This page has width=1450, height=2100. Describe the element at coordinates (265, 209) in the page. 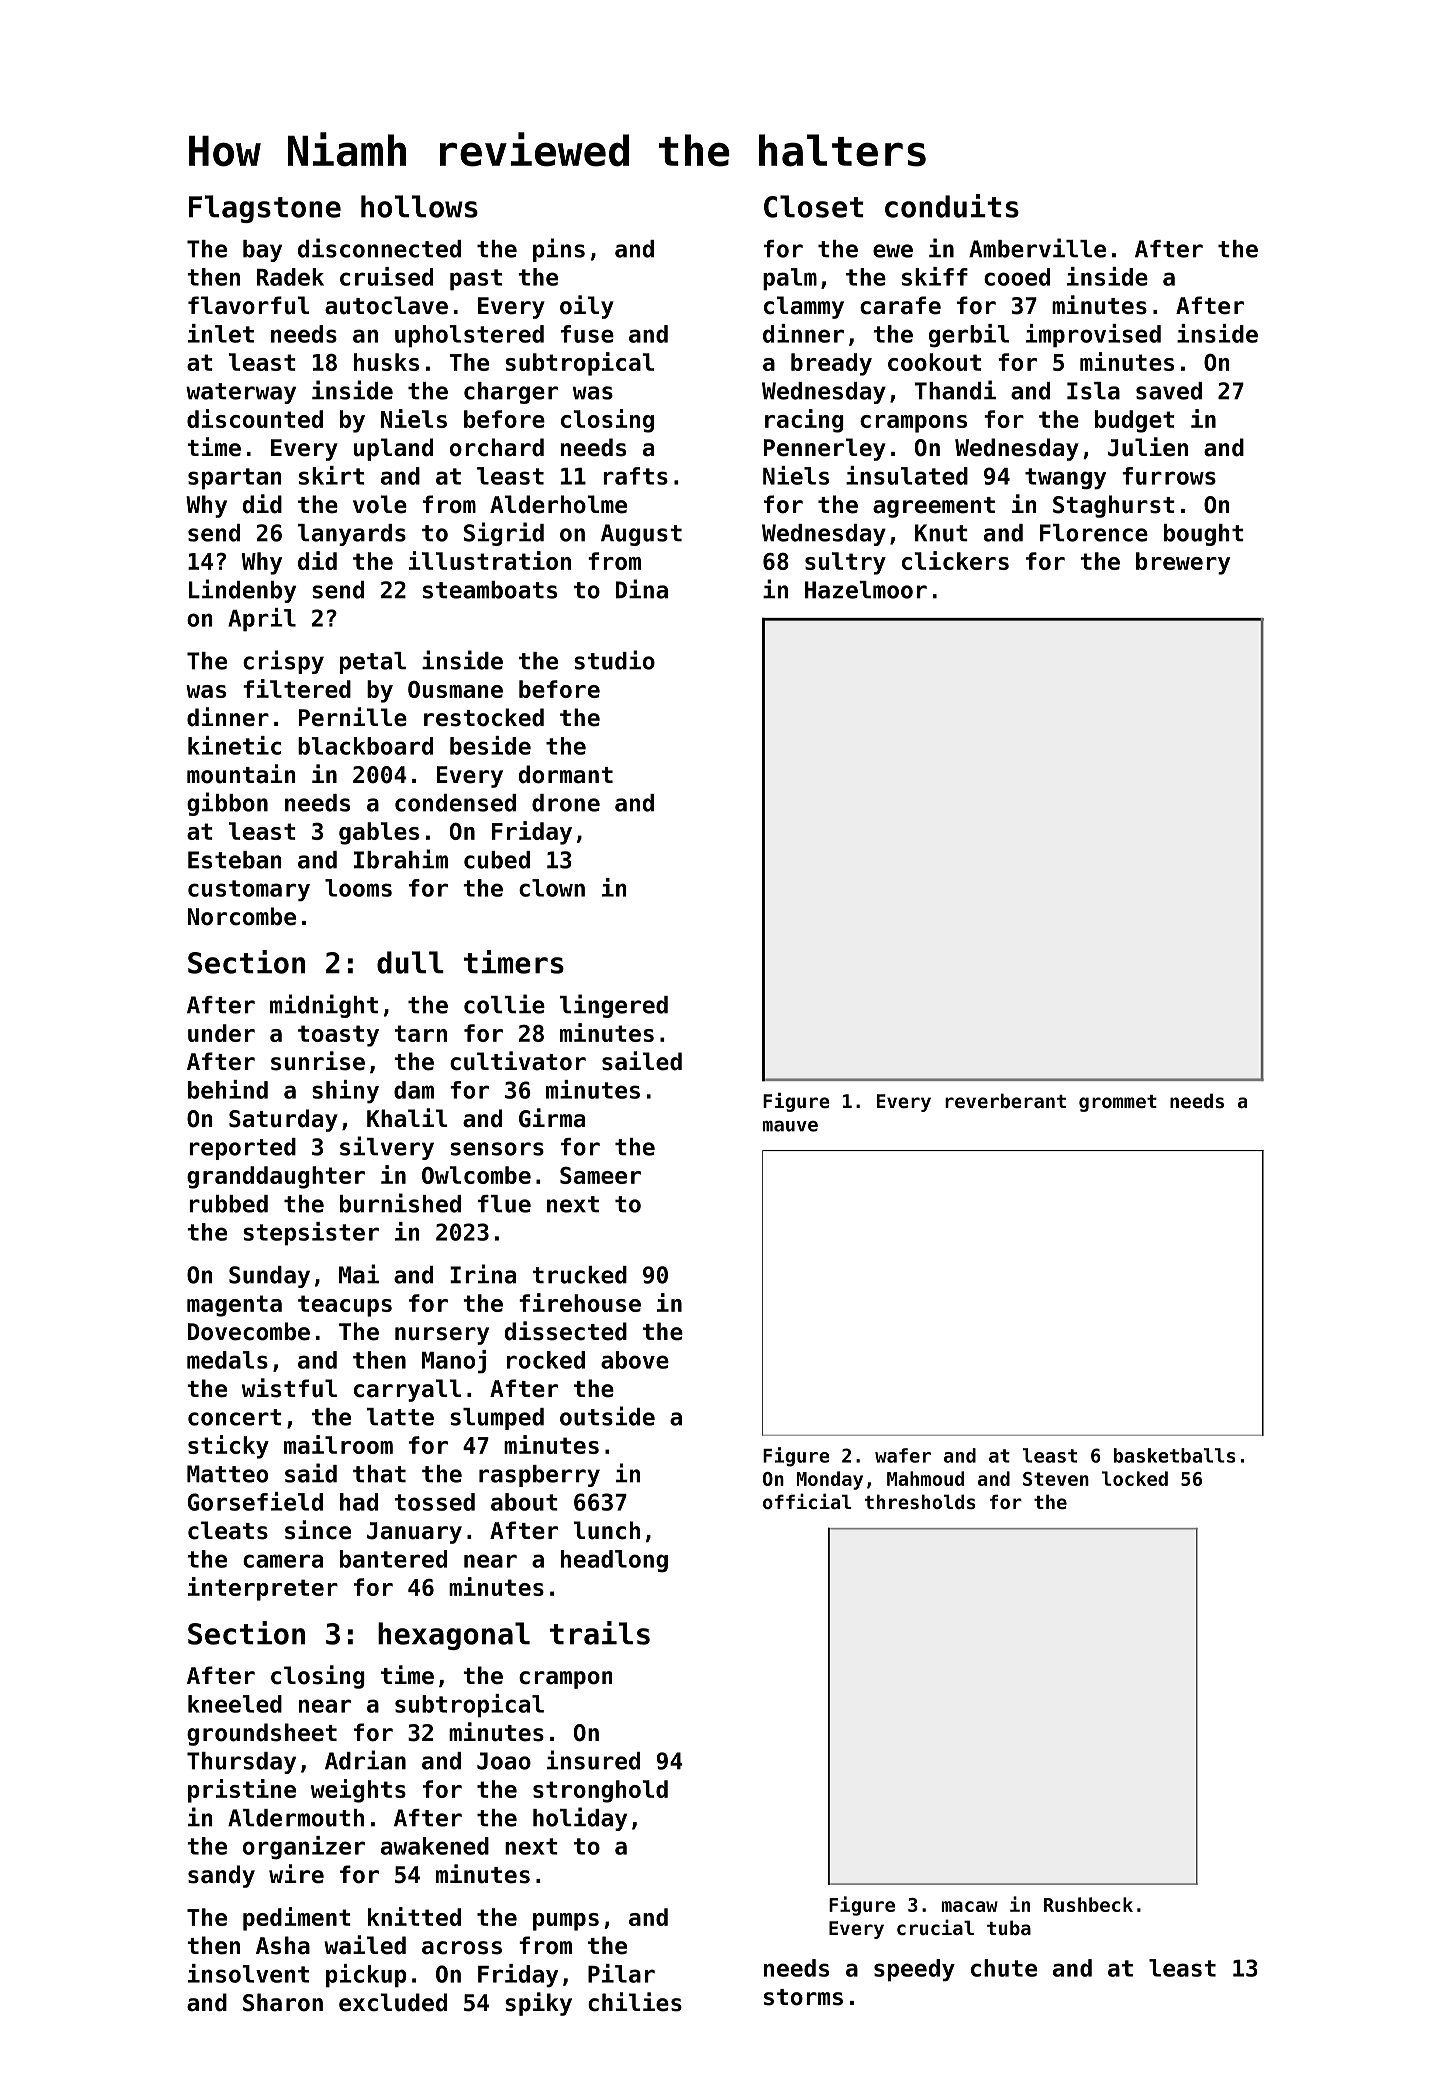

I see `Flagstone` at that location.
